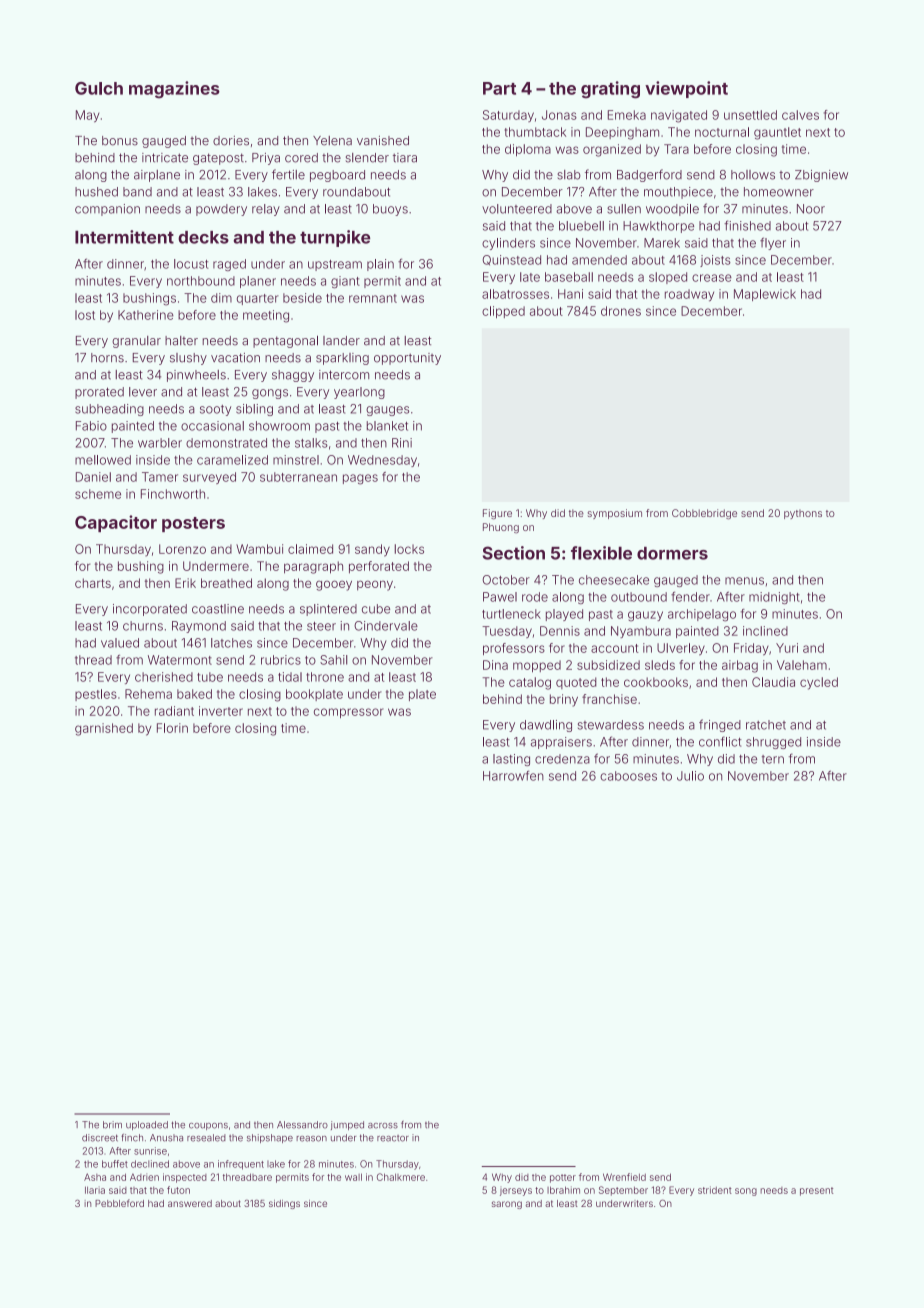 This screenshot has width=924, height=1308. Describe the element at coordinates (689, 295) in the screenshot. I see `roadway` at that location.
